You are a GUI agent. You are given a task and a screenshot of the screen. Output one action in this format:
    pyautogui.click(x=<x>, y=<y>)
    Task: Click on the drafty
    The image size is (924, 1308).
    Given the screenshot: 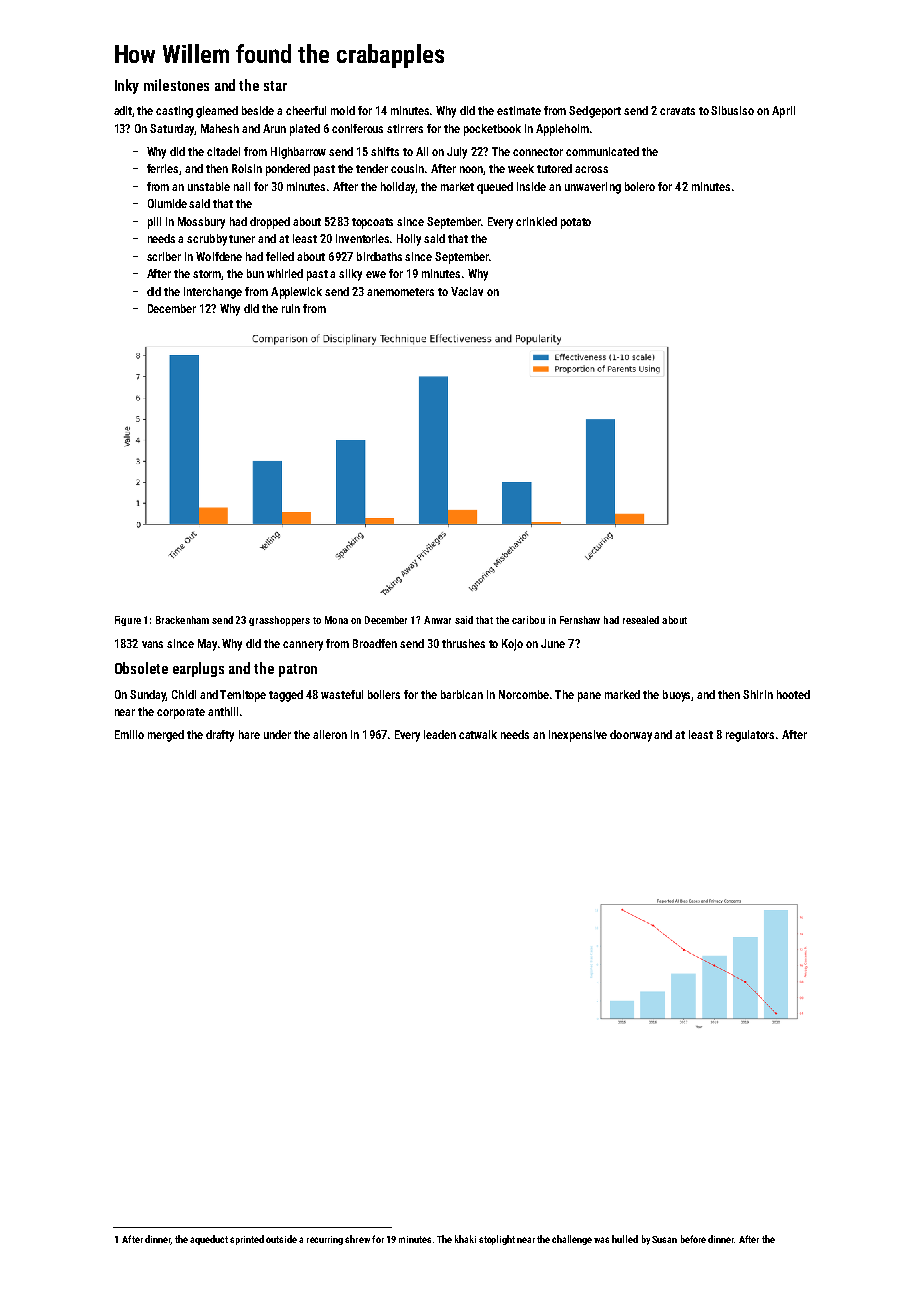 What is the action you would take?
    pyautogui.click(x=220, y=736)
